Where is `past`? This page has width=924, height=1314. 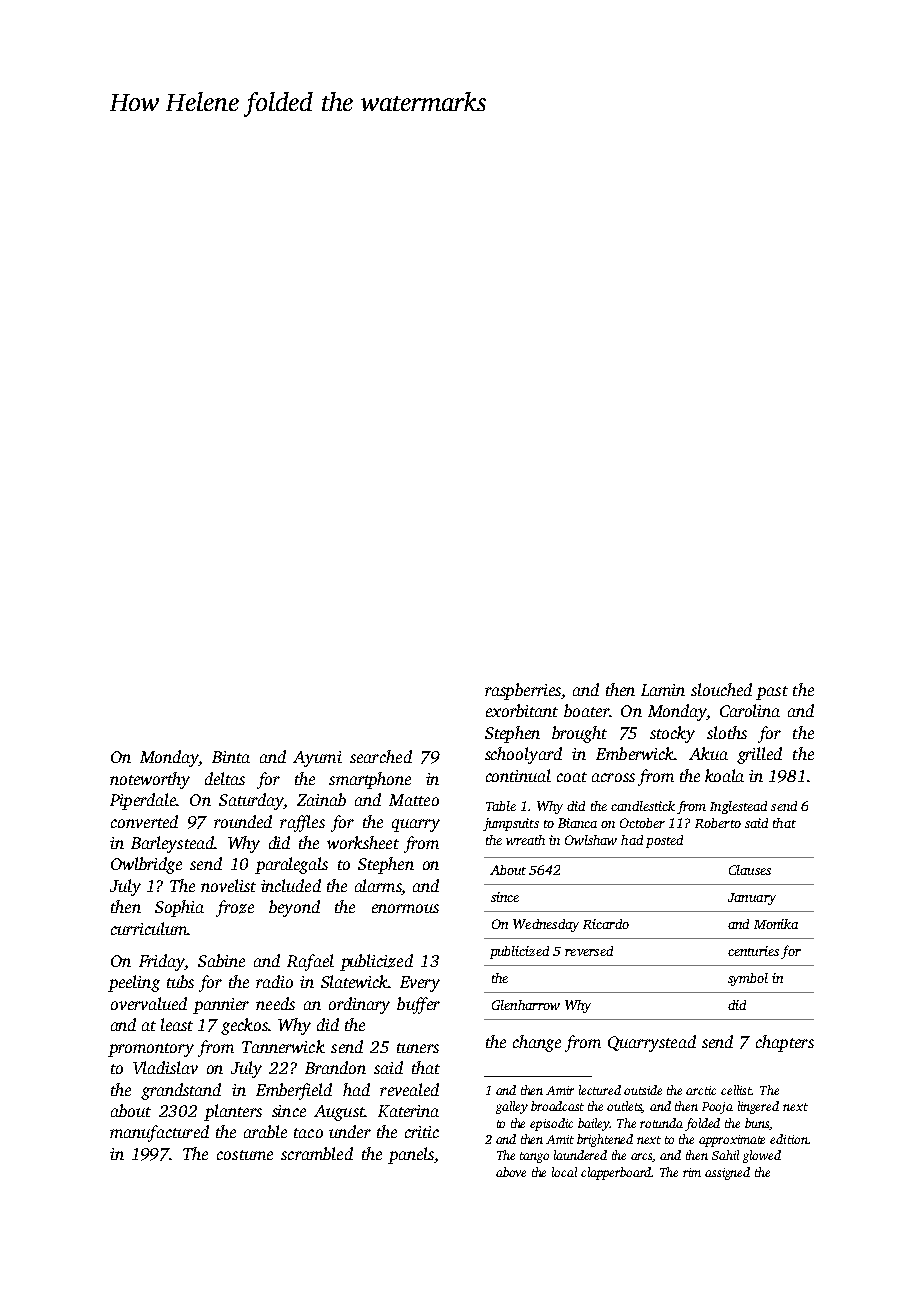 past is located at coordinates (772, 693).
